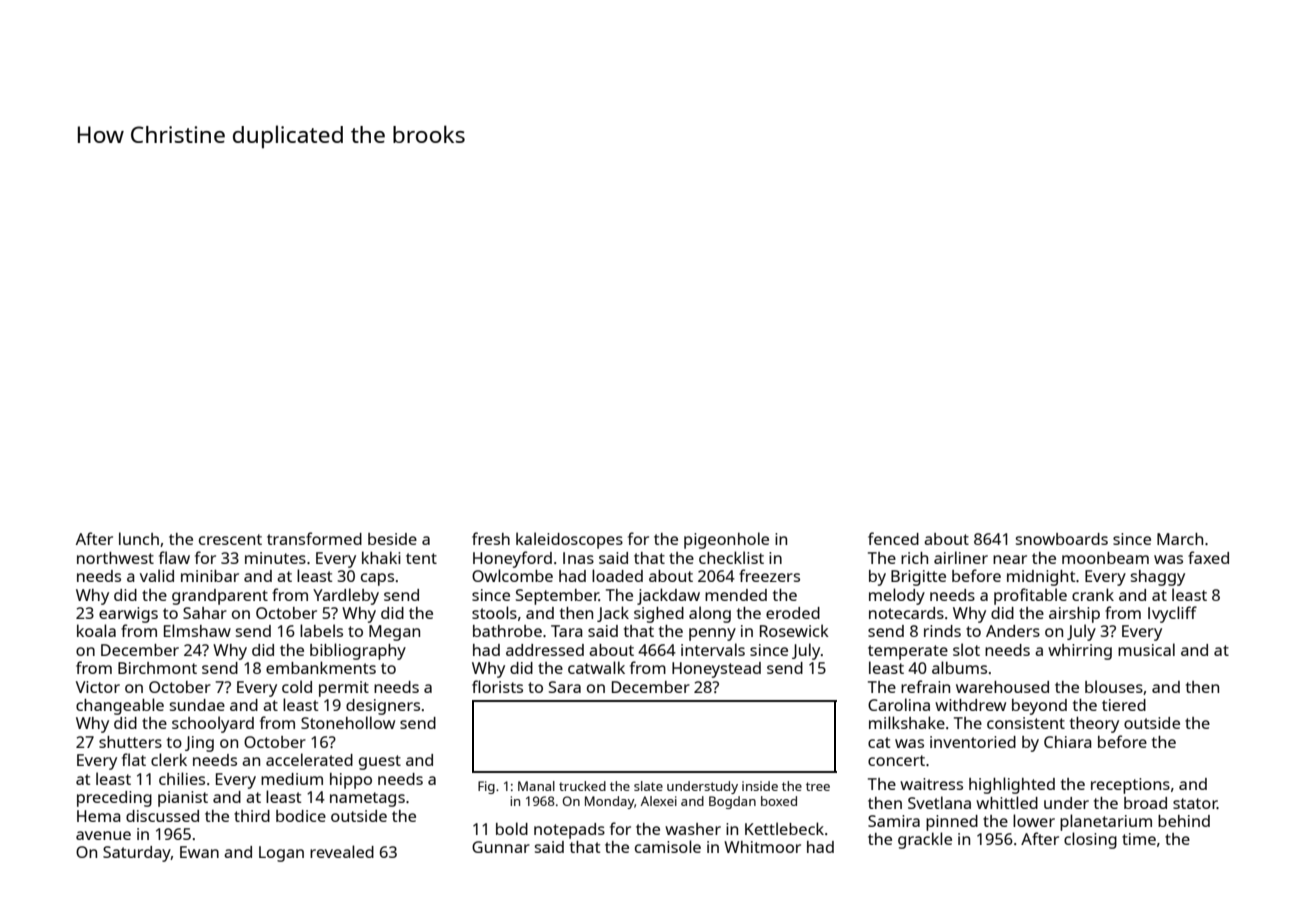 Image resolution: width=1308 pixels, height=924 pixels. Describe the element at coordinates (1013, 631) in the screenshot. I see `Anders` at that location.
